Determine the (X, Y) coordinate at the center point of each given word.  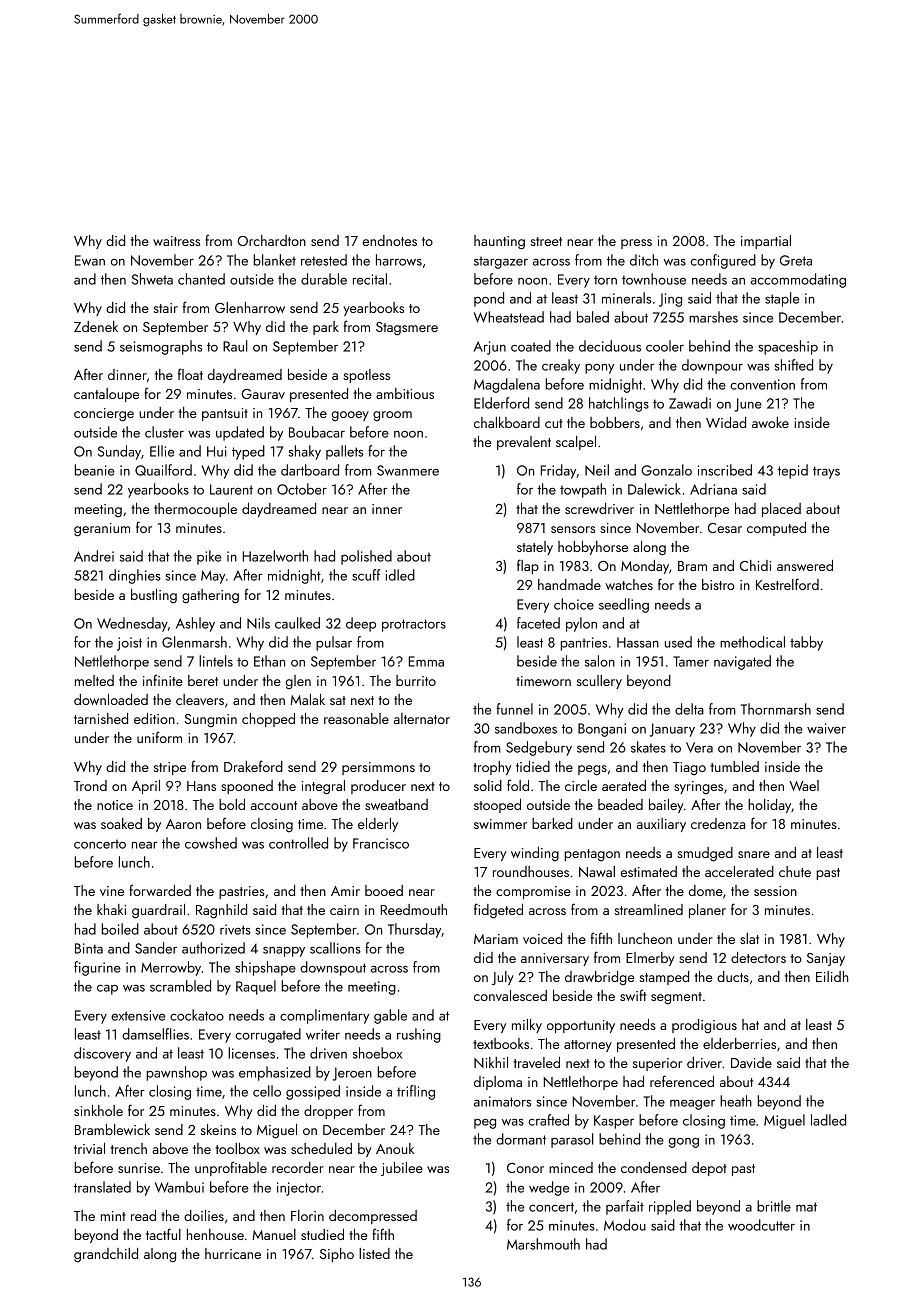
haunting (499, 242)
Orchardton (271, 240)
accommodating (798, 280)
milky (527, 1026)
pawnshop (177, 1073)
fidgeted (498, 911)
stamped (664, 978)
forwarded (160, 890)
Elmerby (650, 959)
